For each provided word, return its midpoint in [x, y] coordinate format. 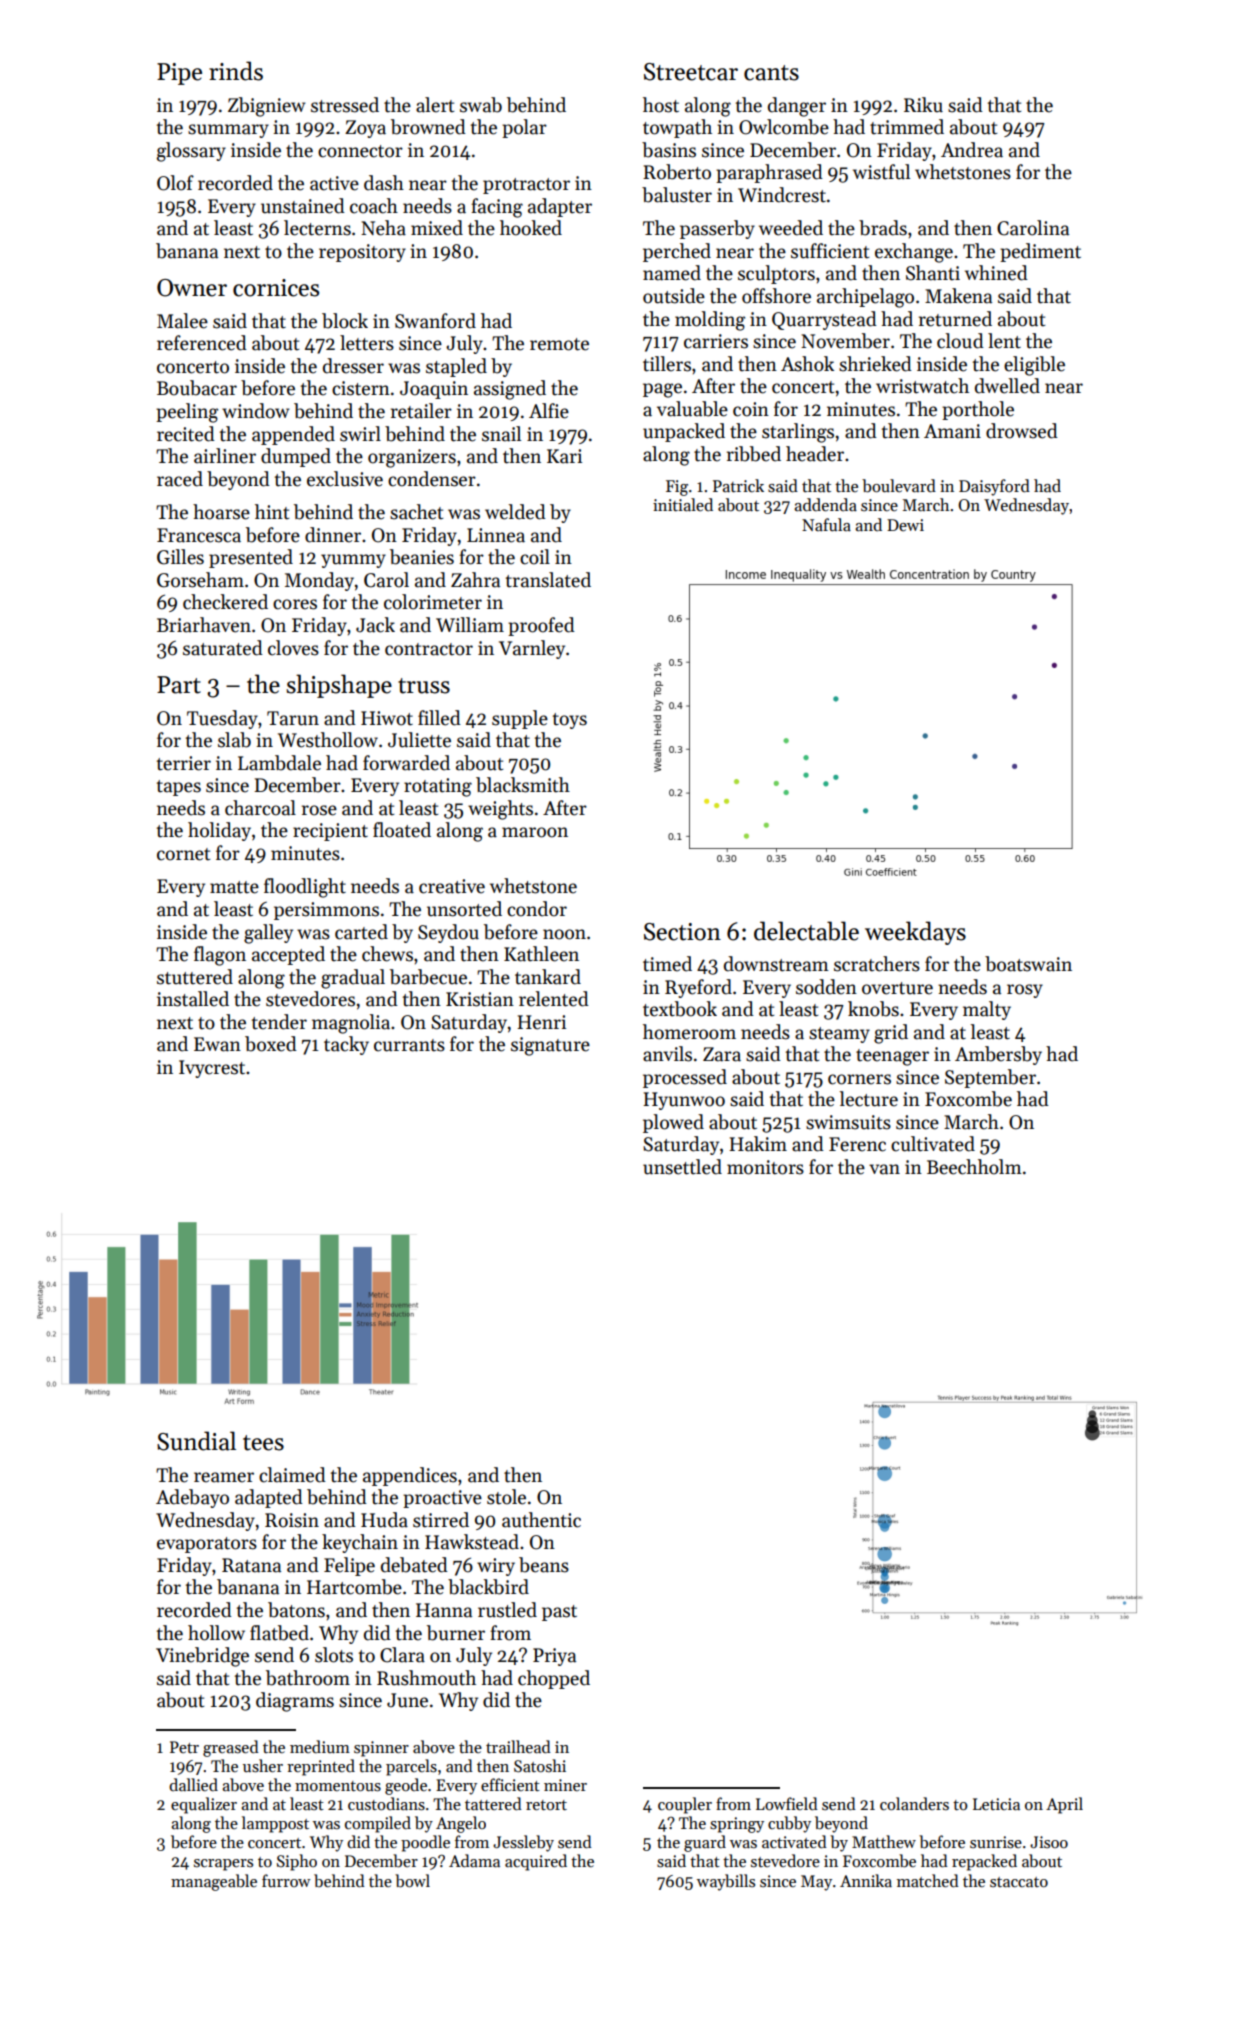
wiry [496, 1567]
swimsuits [848, 1122]
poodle [425, 1843]
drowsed [1022, 431]
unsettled [682, 1167]
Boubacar [197, 388]
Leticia [996, 1804]
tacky [346, 1045]
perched [677, 252]
